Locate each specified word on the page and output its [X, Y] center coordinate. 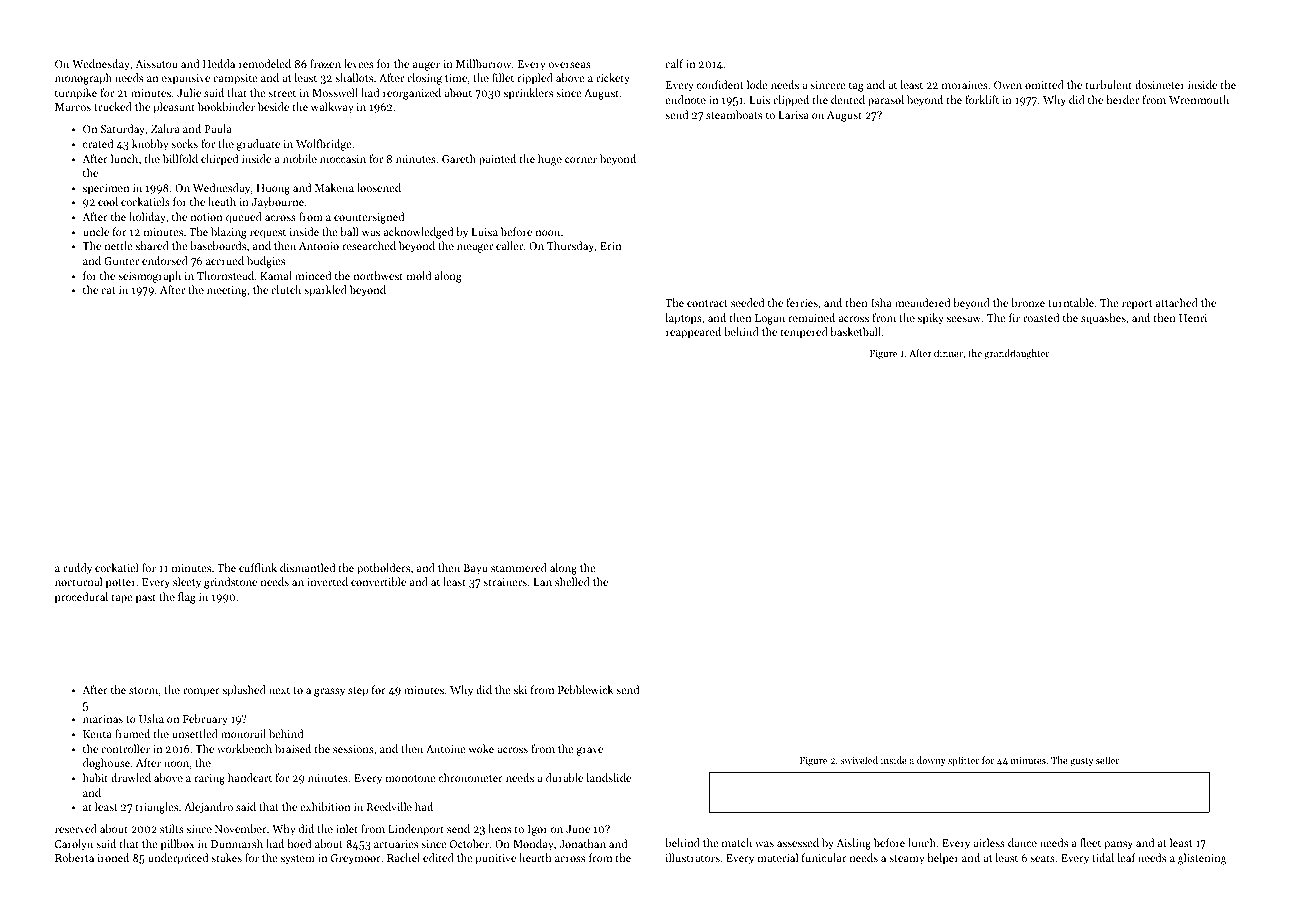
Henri [1193, 318]
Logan [770, 319]
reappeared [693, 333]
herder [1122, 99]
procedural [81, 598]
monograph [83, 79]
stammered [519, 567]
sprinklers [528, 94]
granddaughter [1016, 354]
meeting [227, 291]
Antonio [319, 246]
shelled [572, 581]
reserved [76, 828]
